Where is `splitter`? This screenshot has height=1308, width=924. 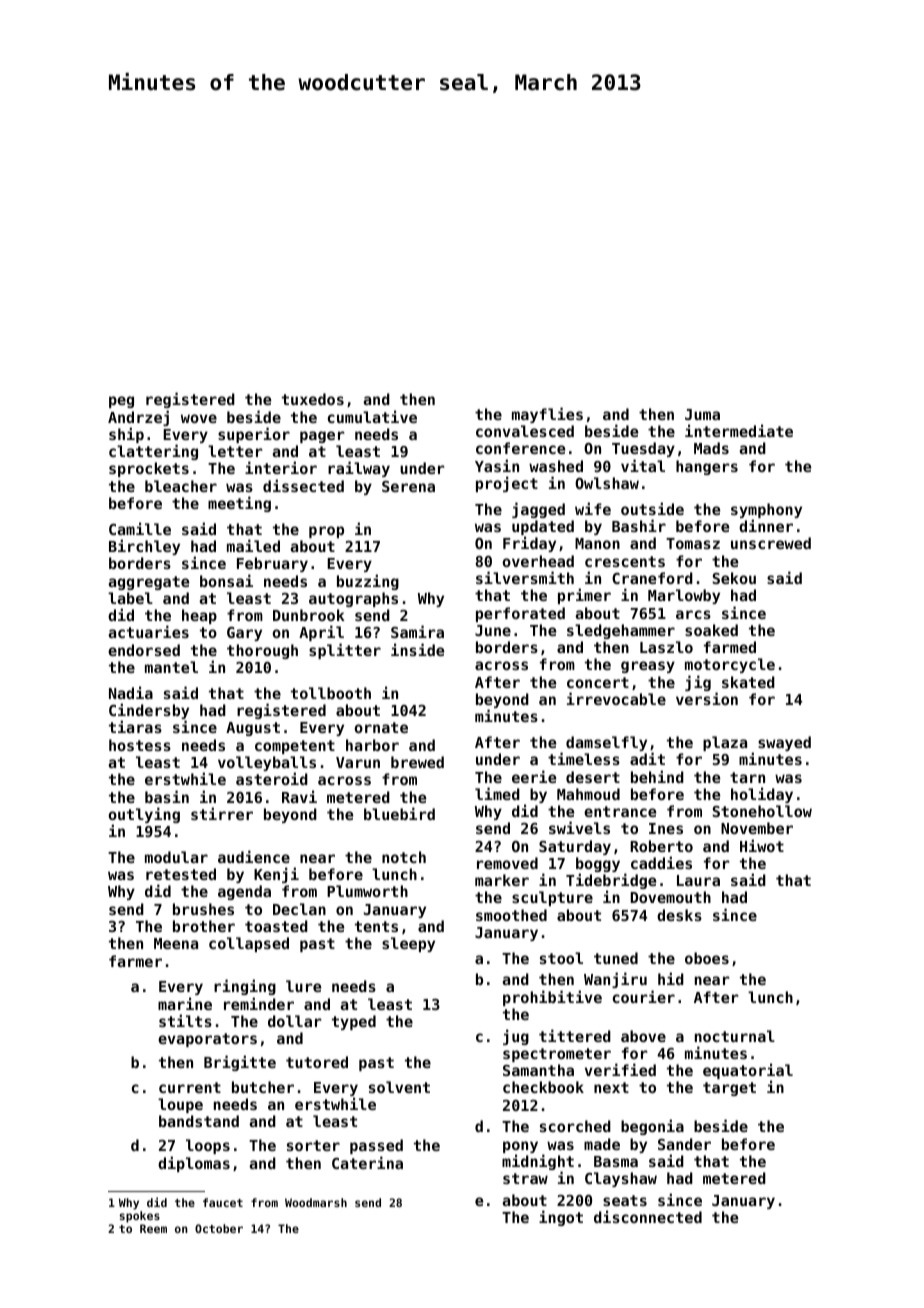
splitter is located at coordinates (345, 651).
